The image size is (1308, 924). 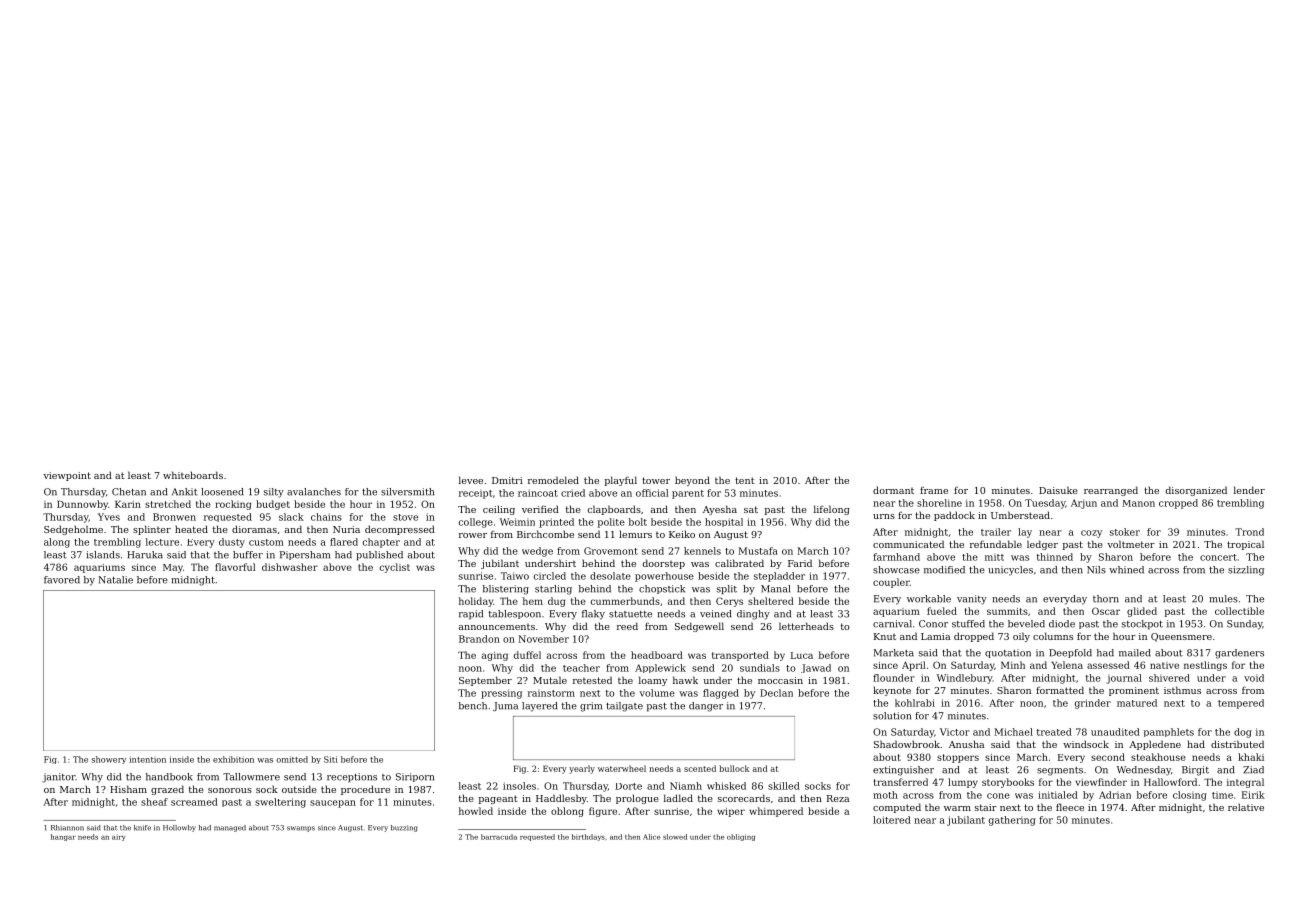 What do you see at coordinates (1223, 599) in the document?
I see `mules` at bounding box center [1223, 599].
